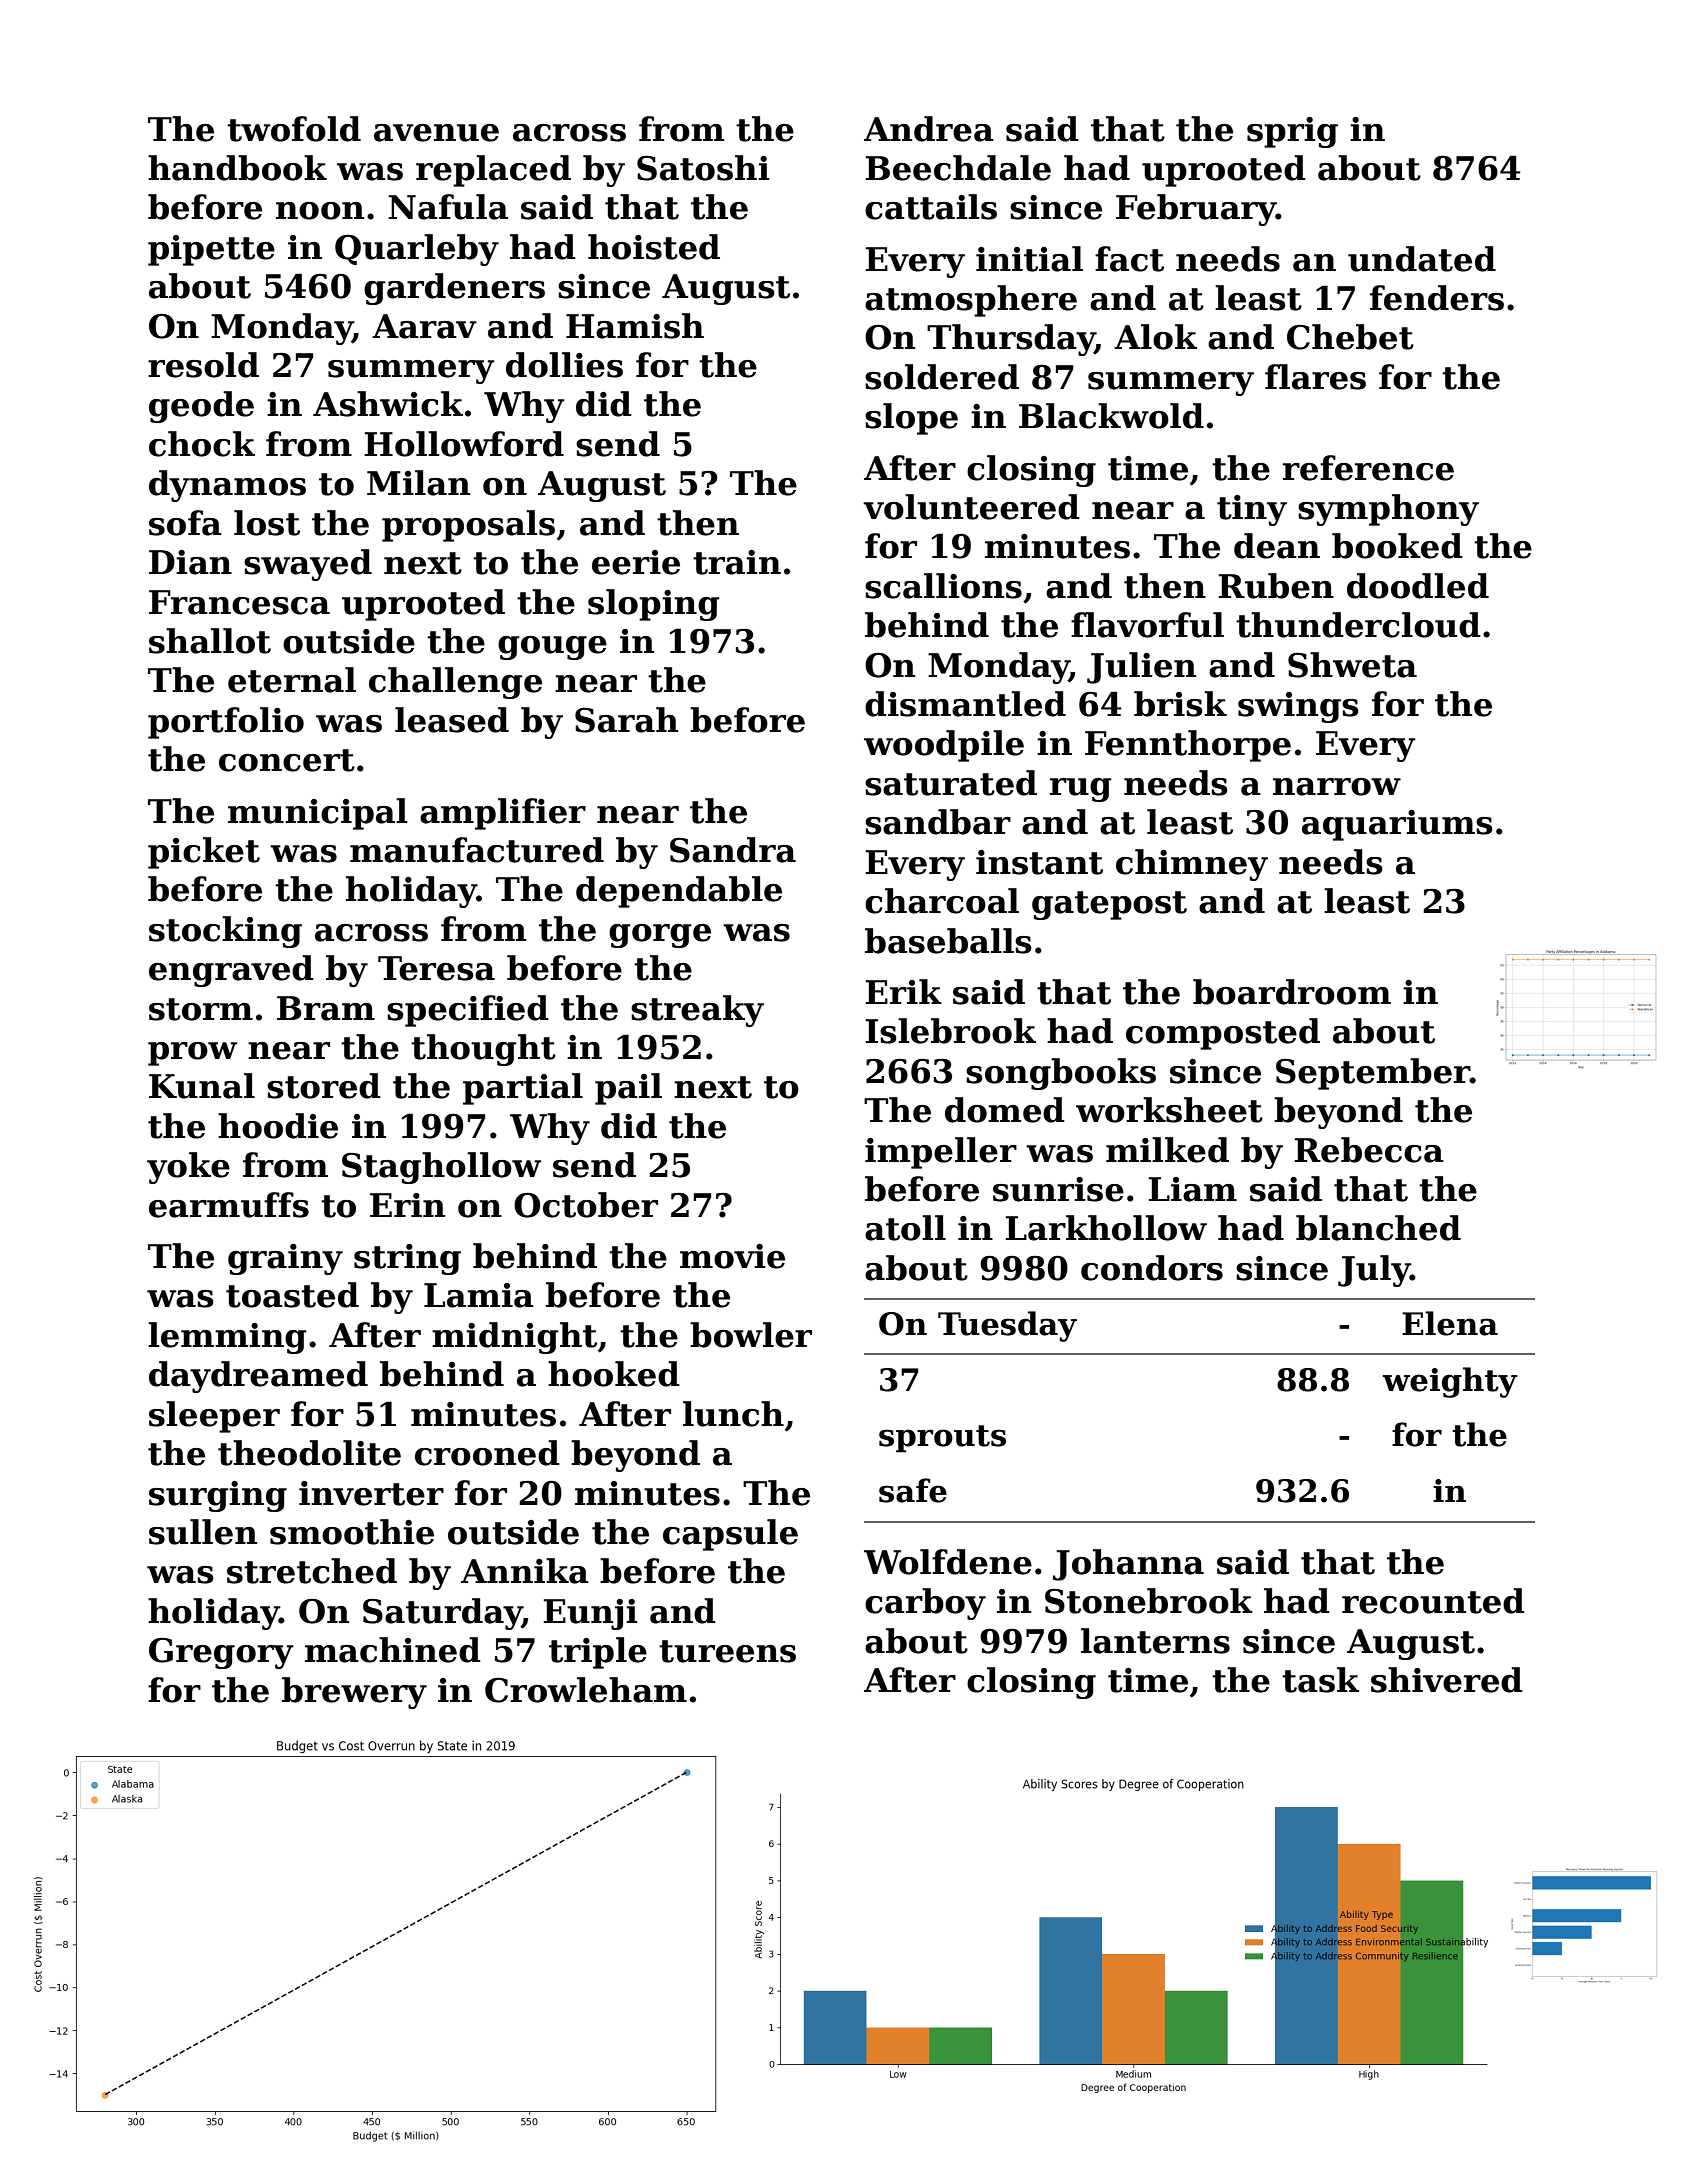 This document has width=1683, height=2178. Describe the element at coordinates (192, 1054) in the document. I see `prow` at that location.
